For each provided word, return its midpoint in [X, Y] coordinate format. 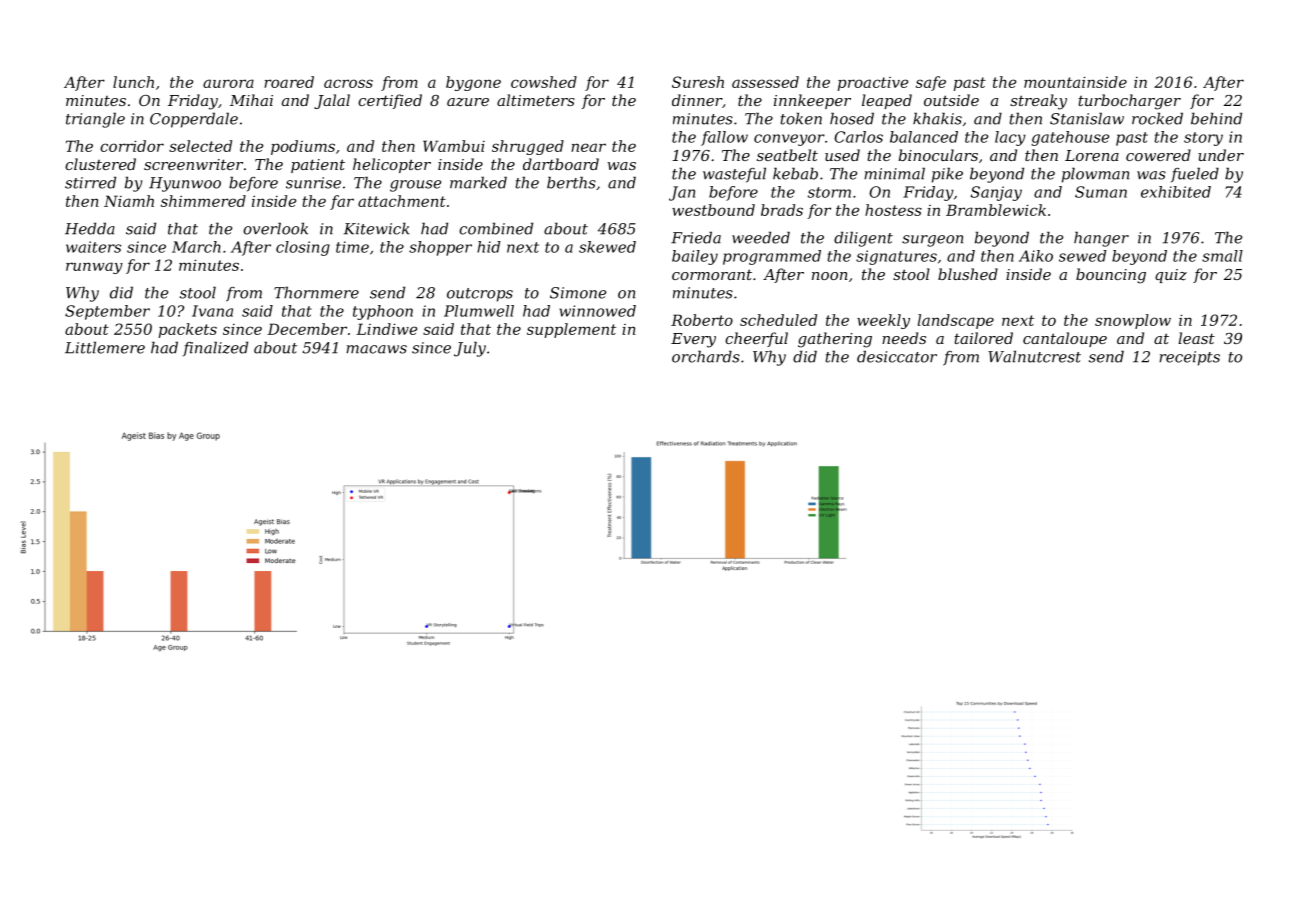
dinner [697, 100]
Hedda [90, 228]
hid [488, 247]
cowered [1158, 155]
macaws [376, 349]
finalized [215, 349]
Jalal [332, 101]
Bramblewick [996, 210]
